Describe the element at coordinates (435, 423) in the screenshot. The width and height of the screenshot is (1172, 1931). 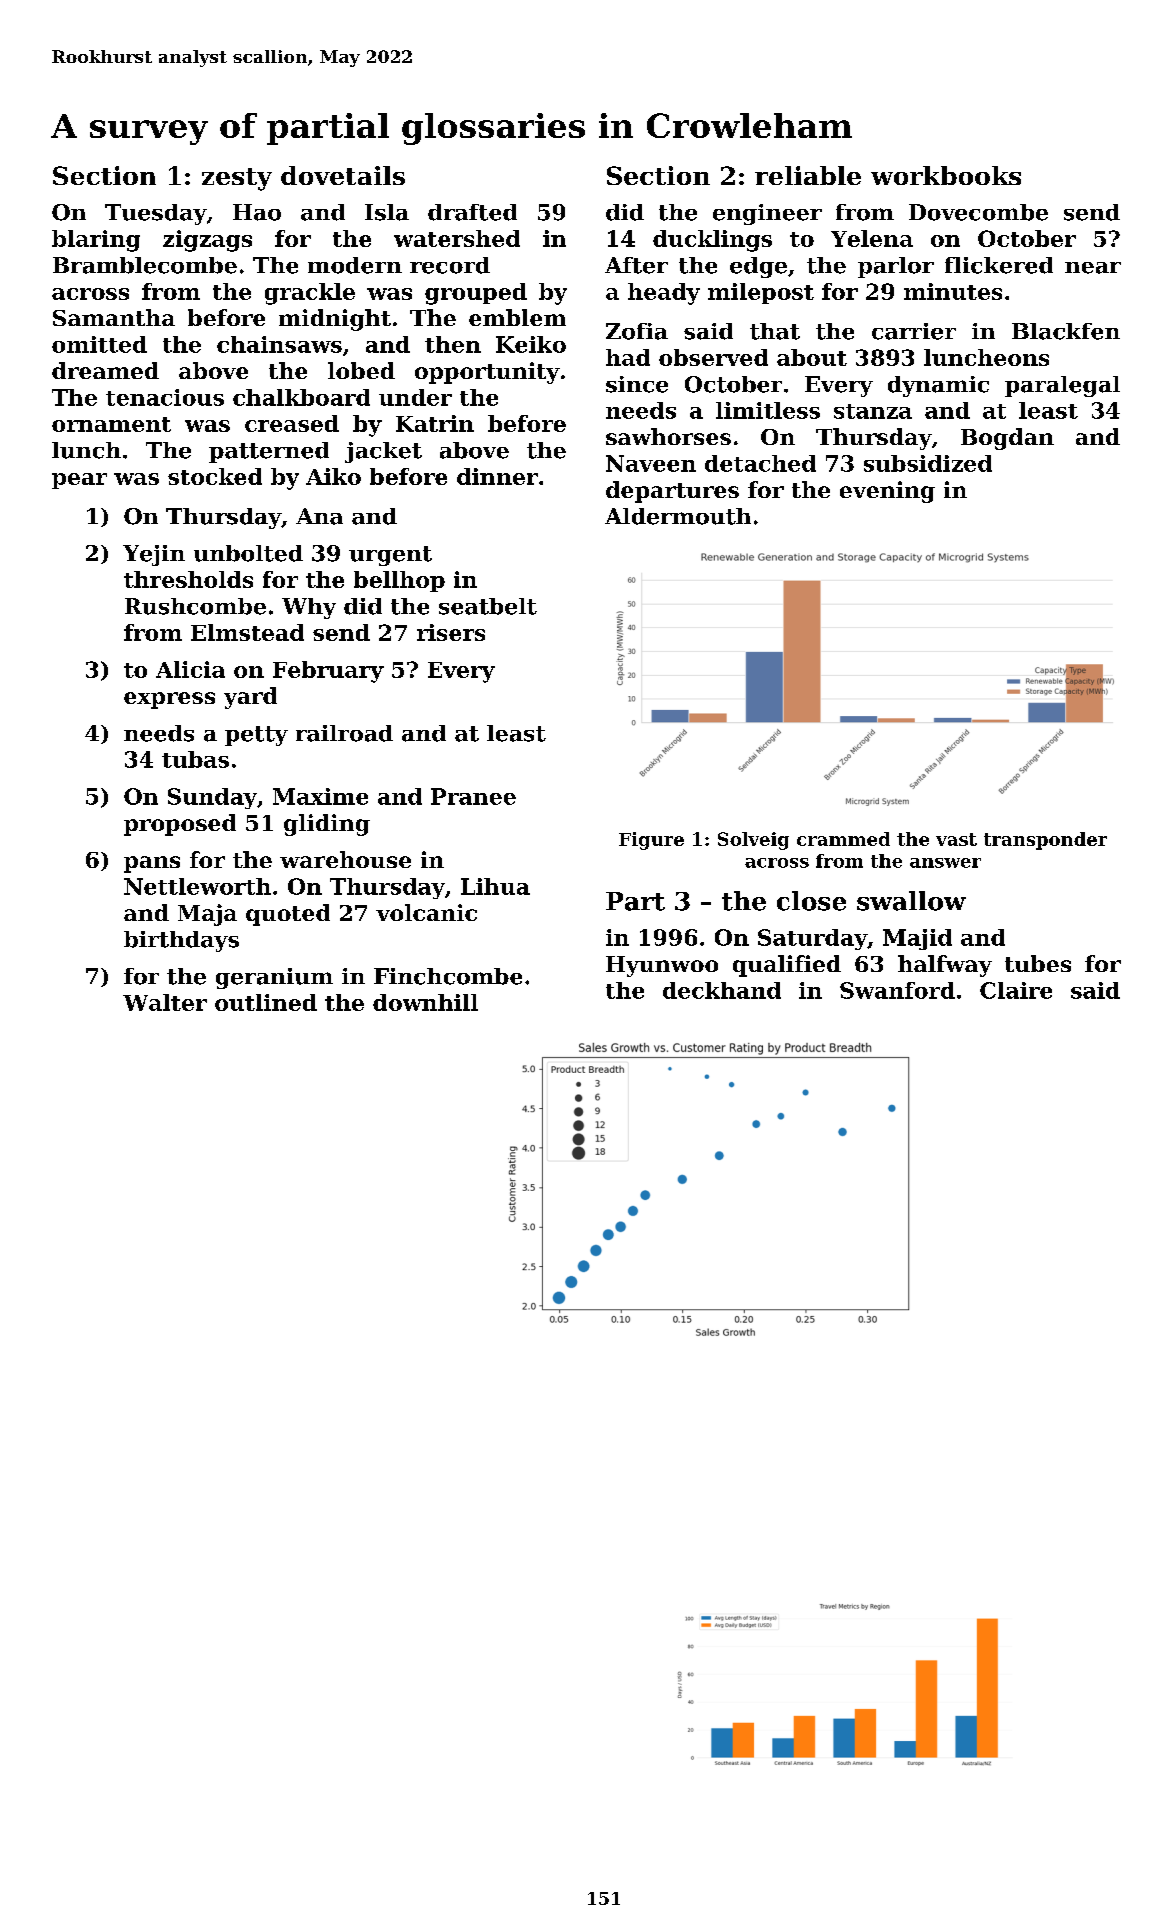
I see `Katrin` at that location.
